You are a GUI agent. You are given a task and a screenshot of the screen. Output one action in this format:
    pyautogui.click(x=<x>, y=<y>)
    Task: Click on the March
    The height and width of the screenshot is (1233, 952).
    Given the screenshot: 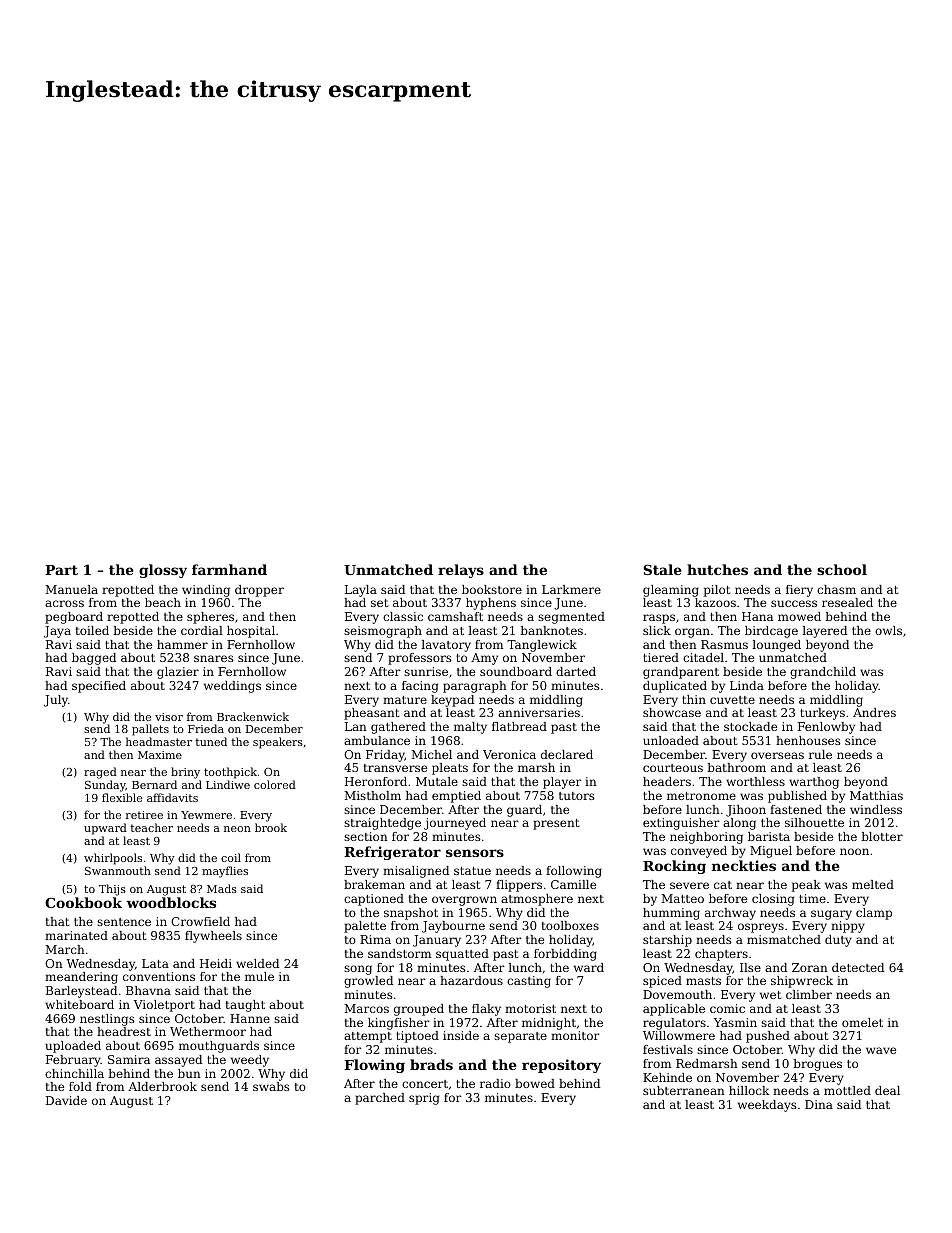 What is the action you would take?
    pyautogui.click(x=65, y=949)
